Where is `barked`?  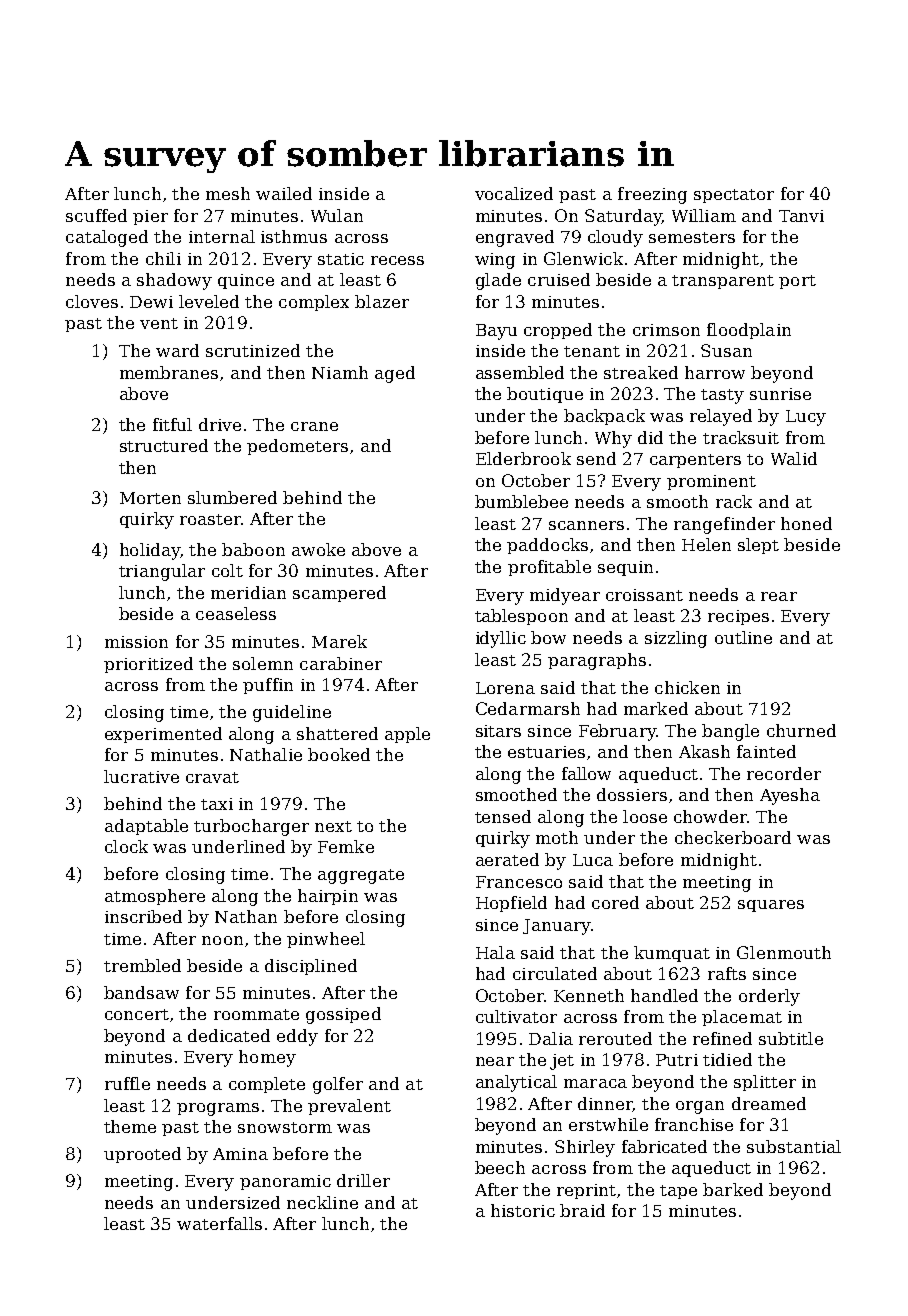 barked is located at coordinates (733, 1189).
